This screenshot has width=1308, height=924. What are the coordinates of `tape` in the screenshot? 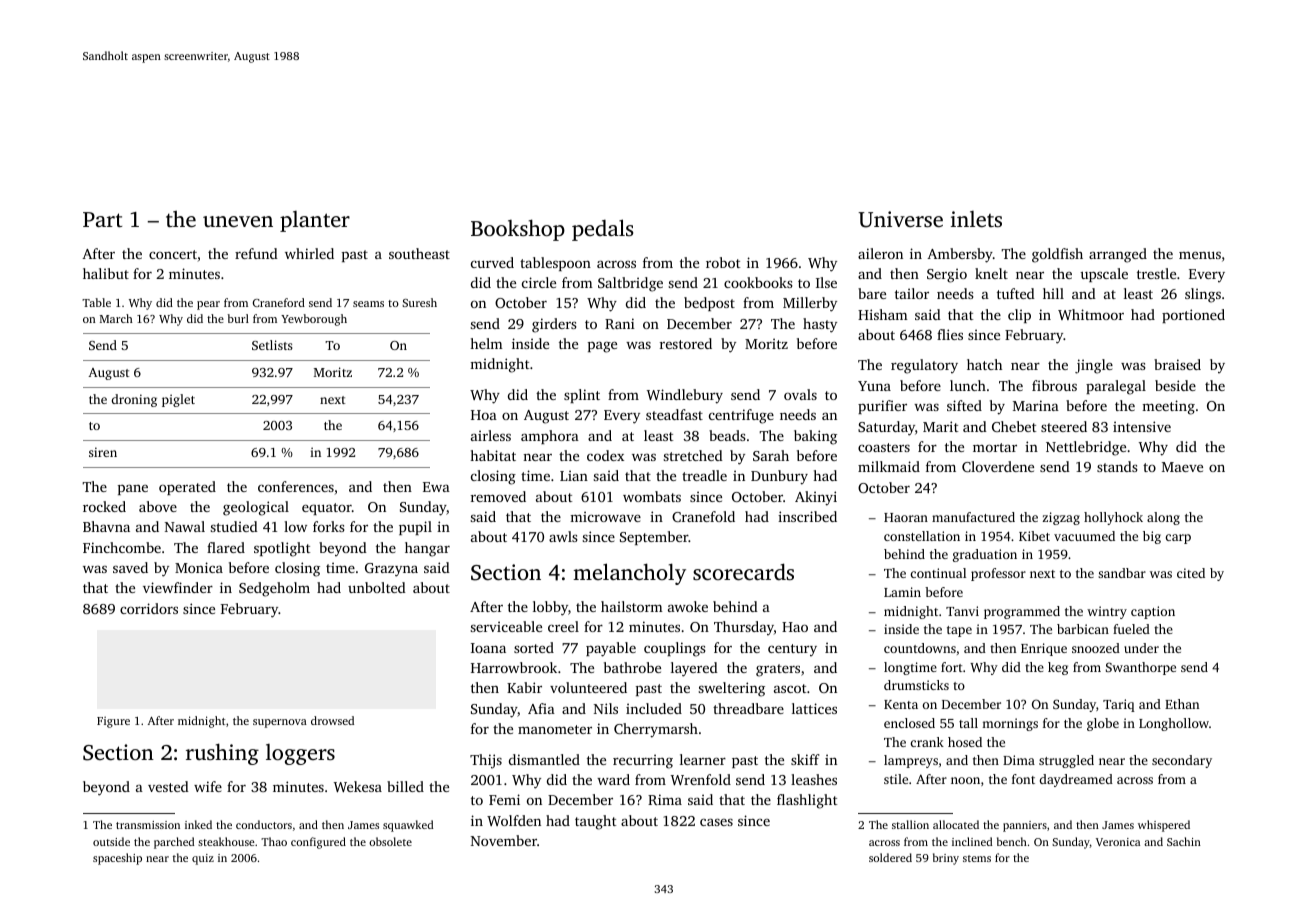 It's located at (959, 631).
